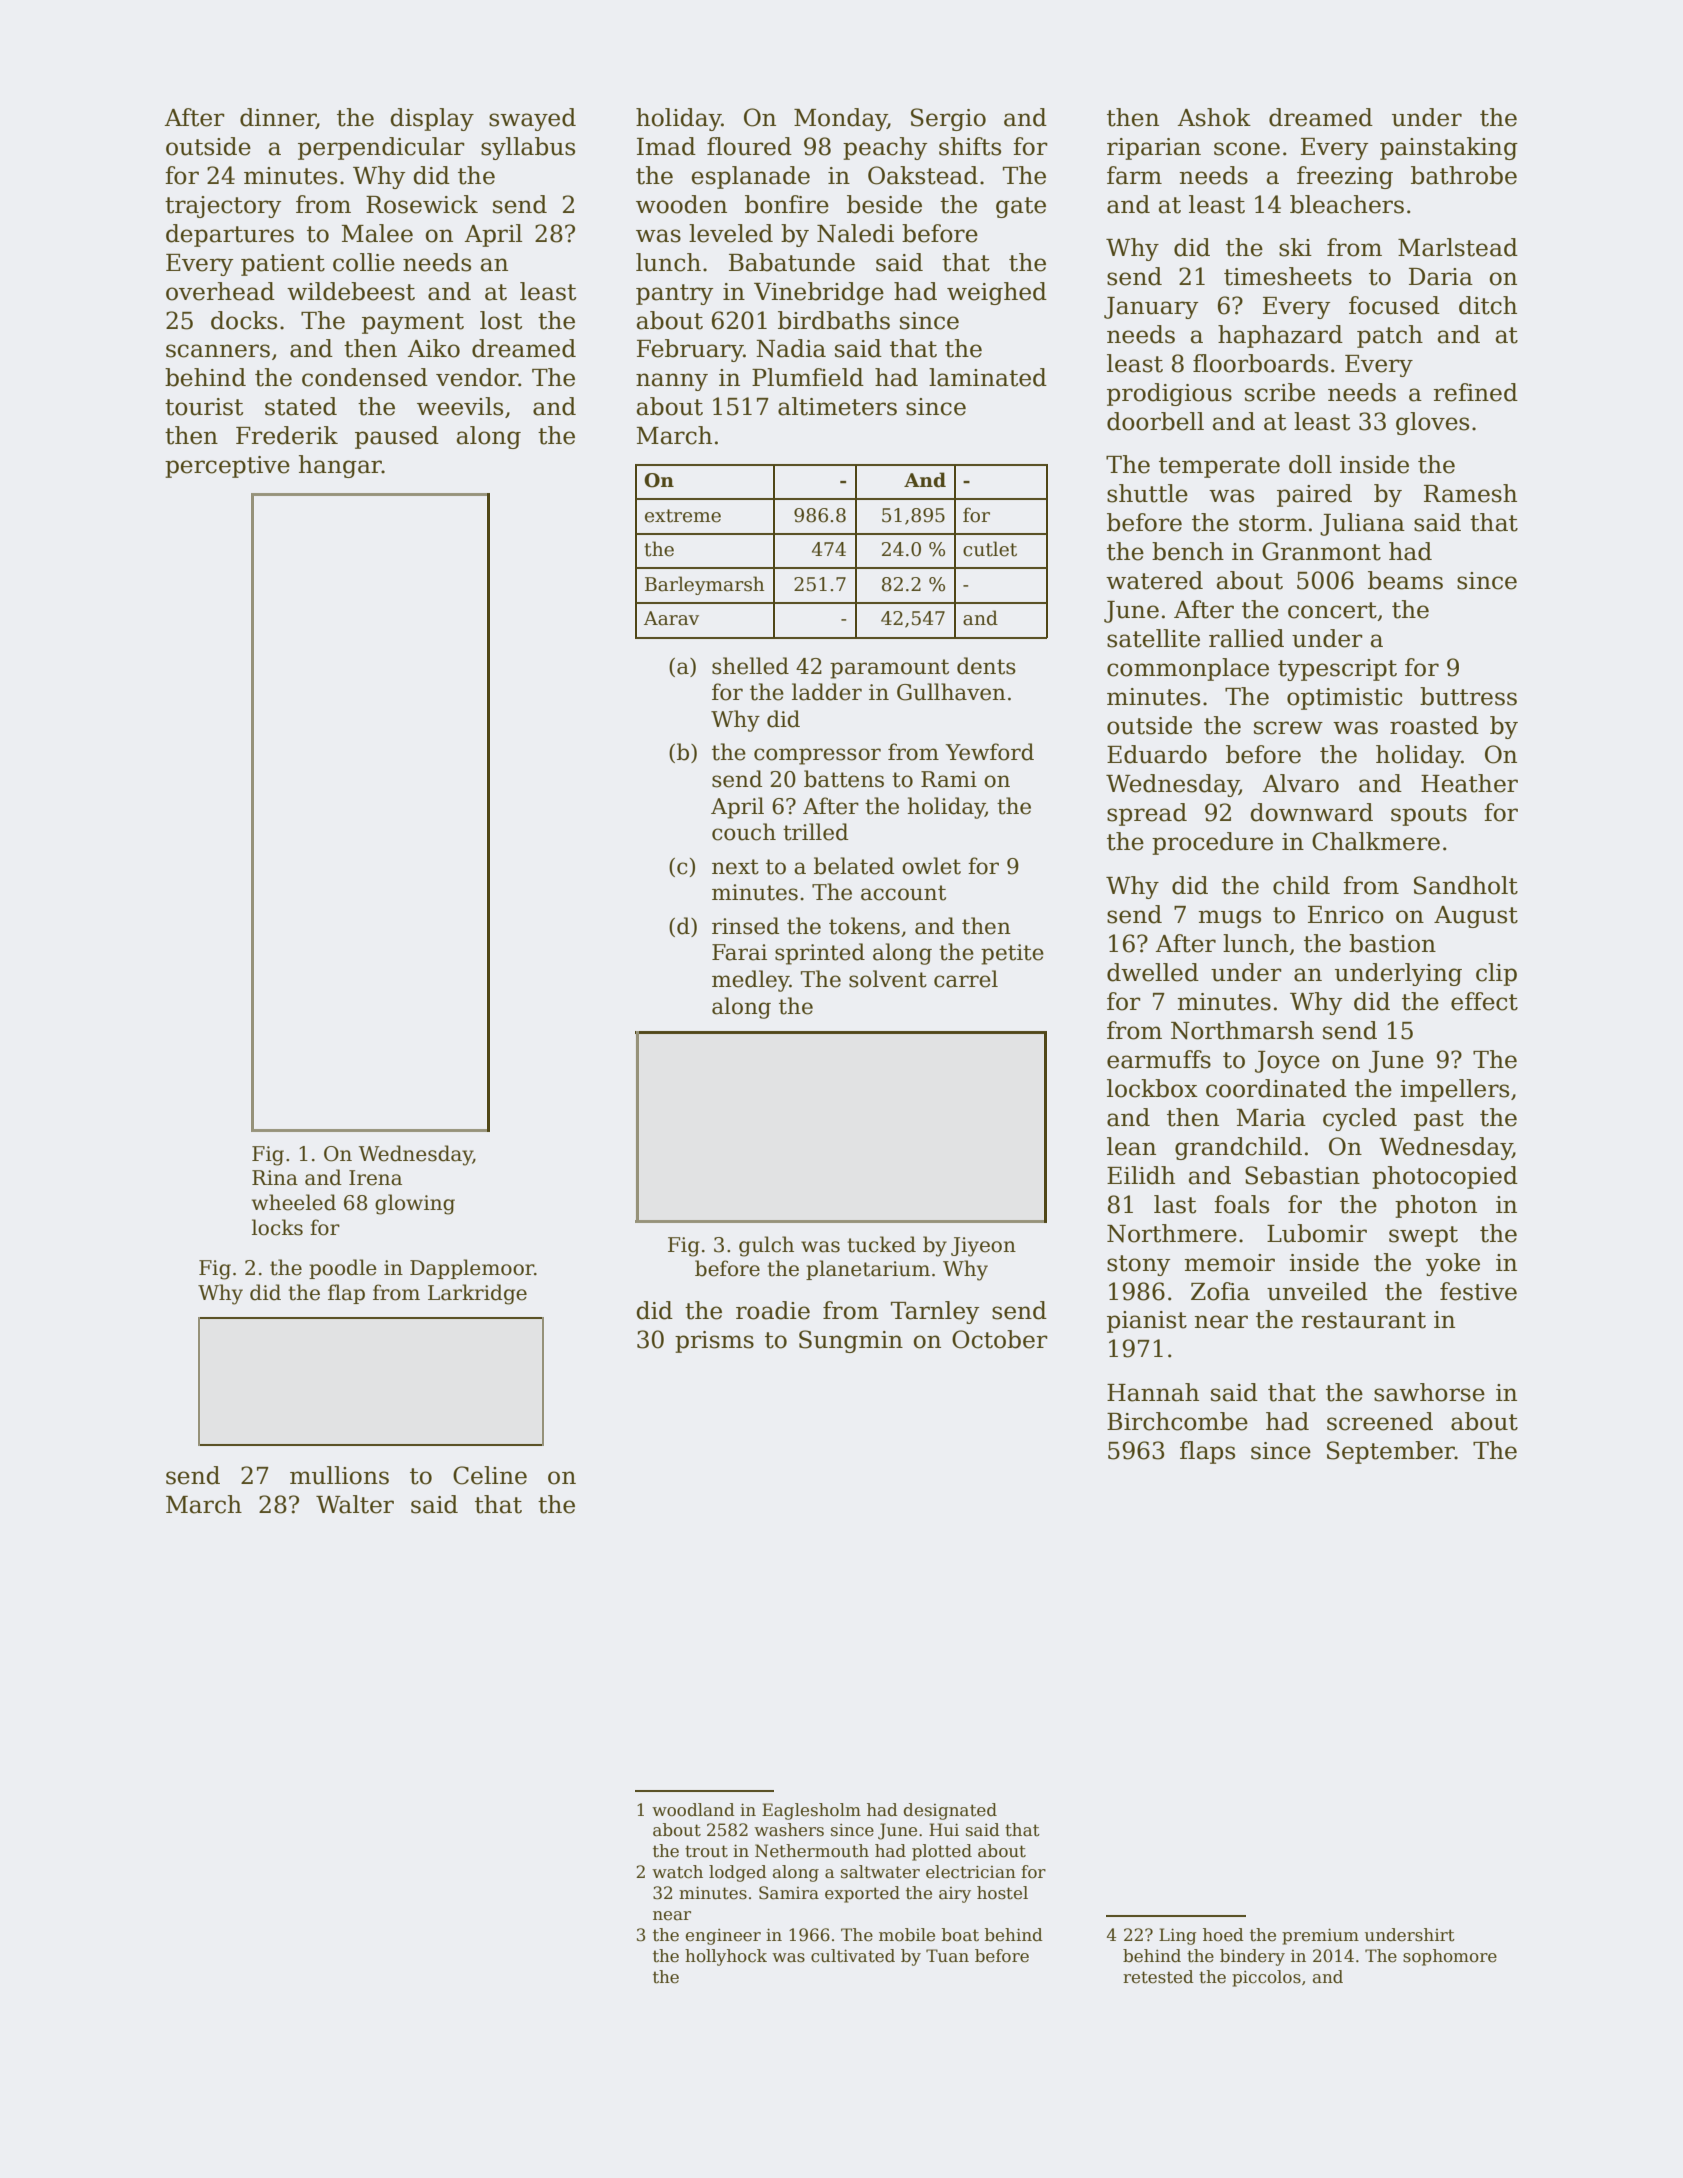  What do you see at coordinates (1214, 117) in the screenshot?
I see `Ashok` at bounding box center [1214, 117].
